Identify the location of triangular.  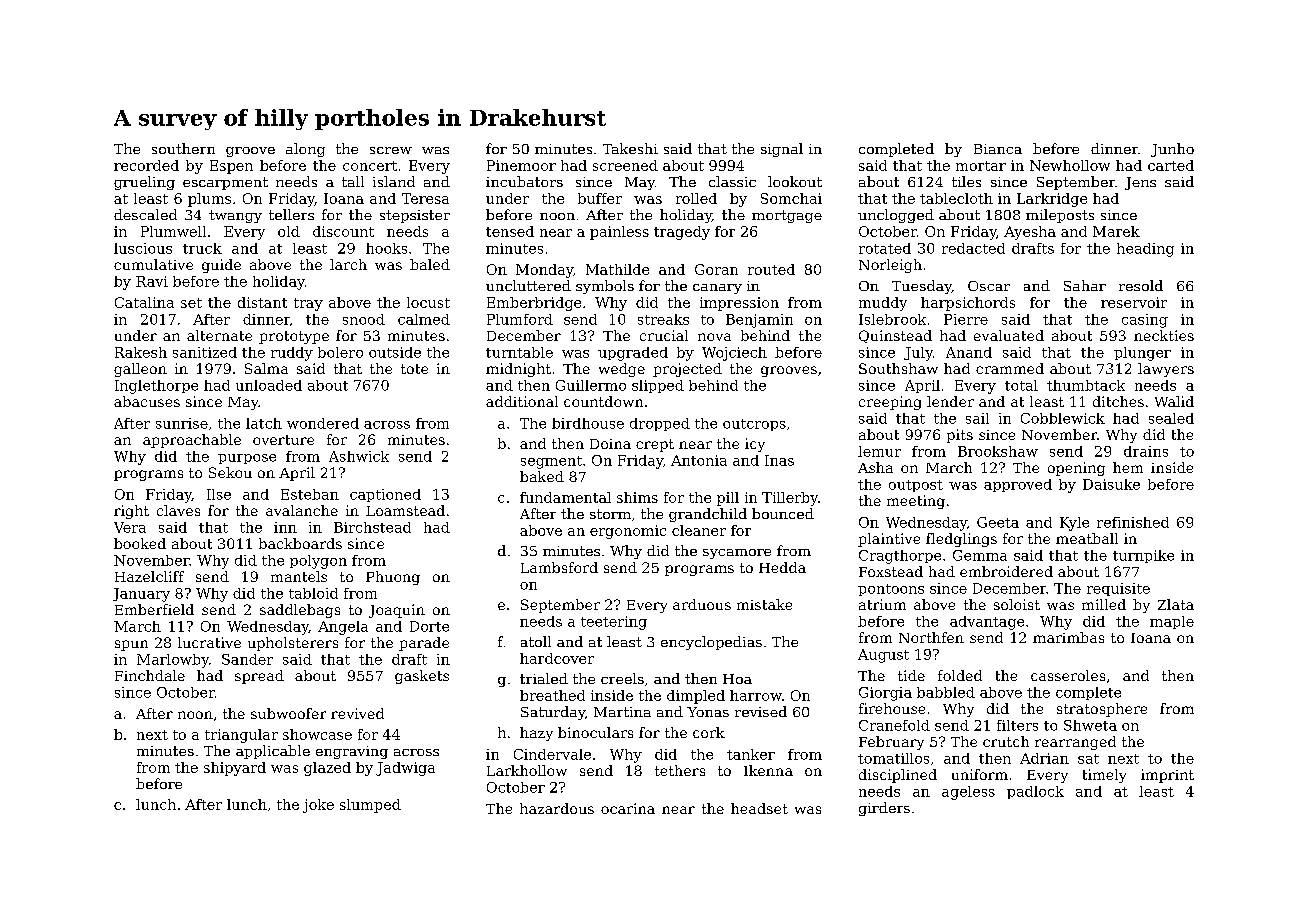
(241, 736).
